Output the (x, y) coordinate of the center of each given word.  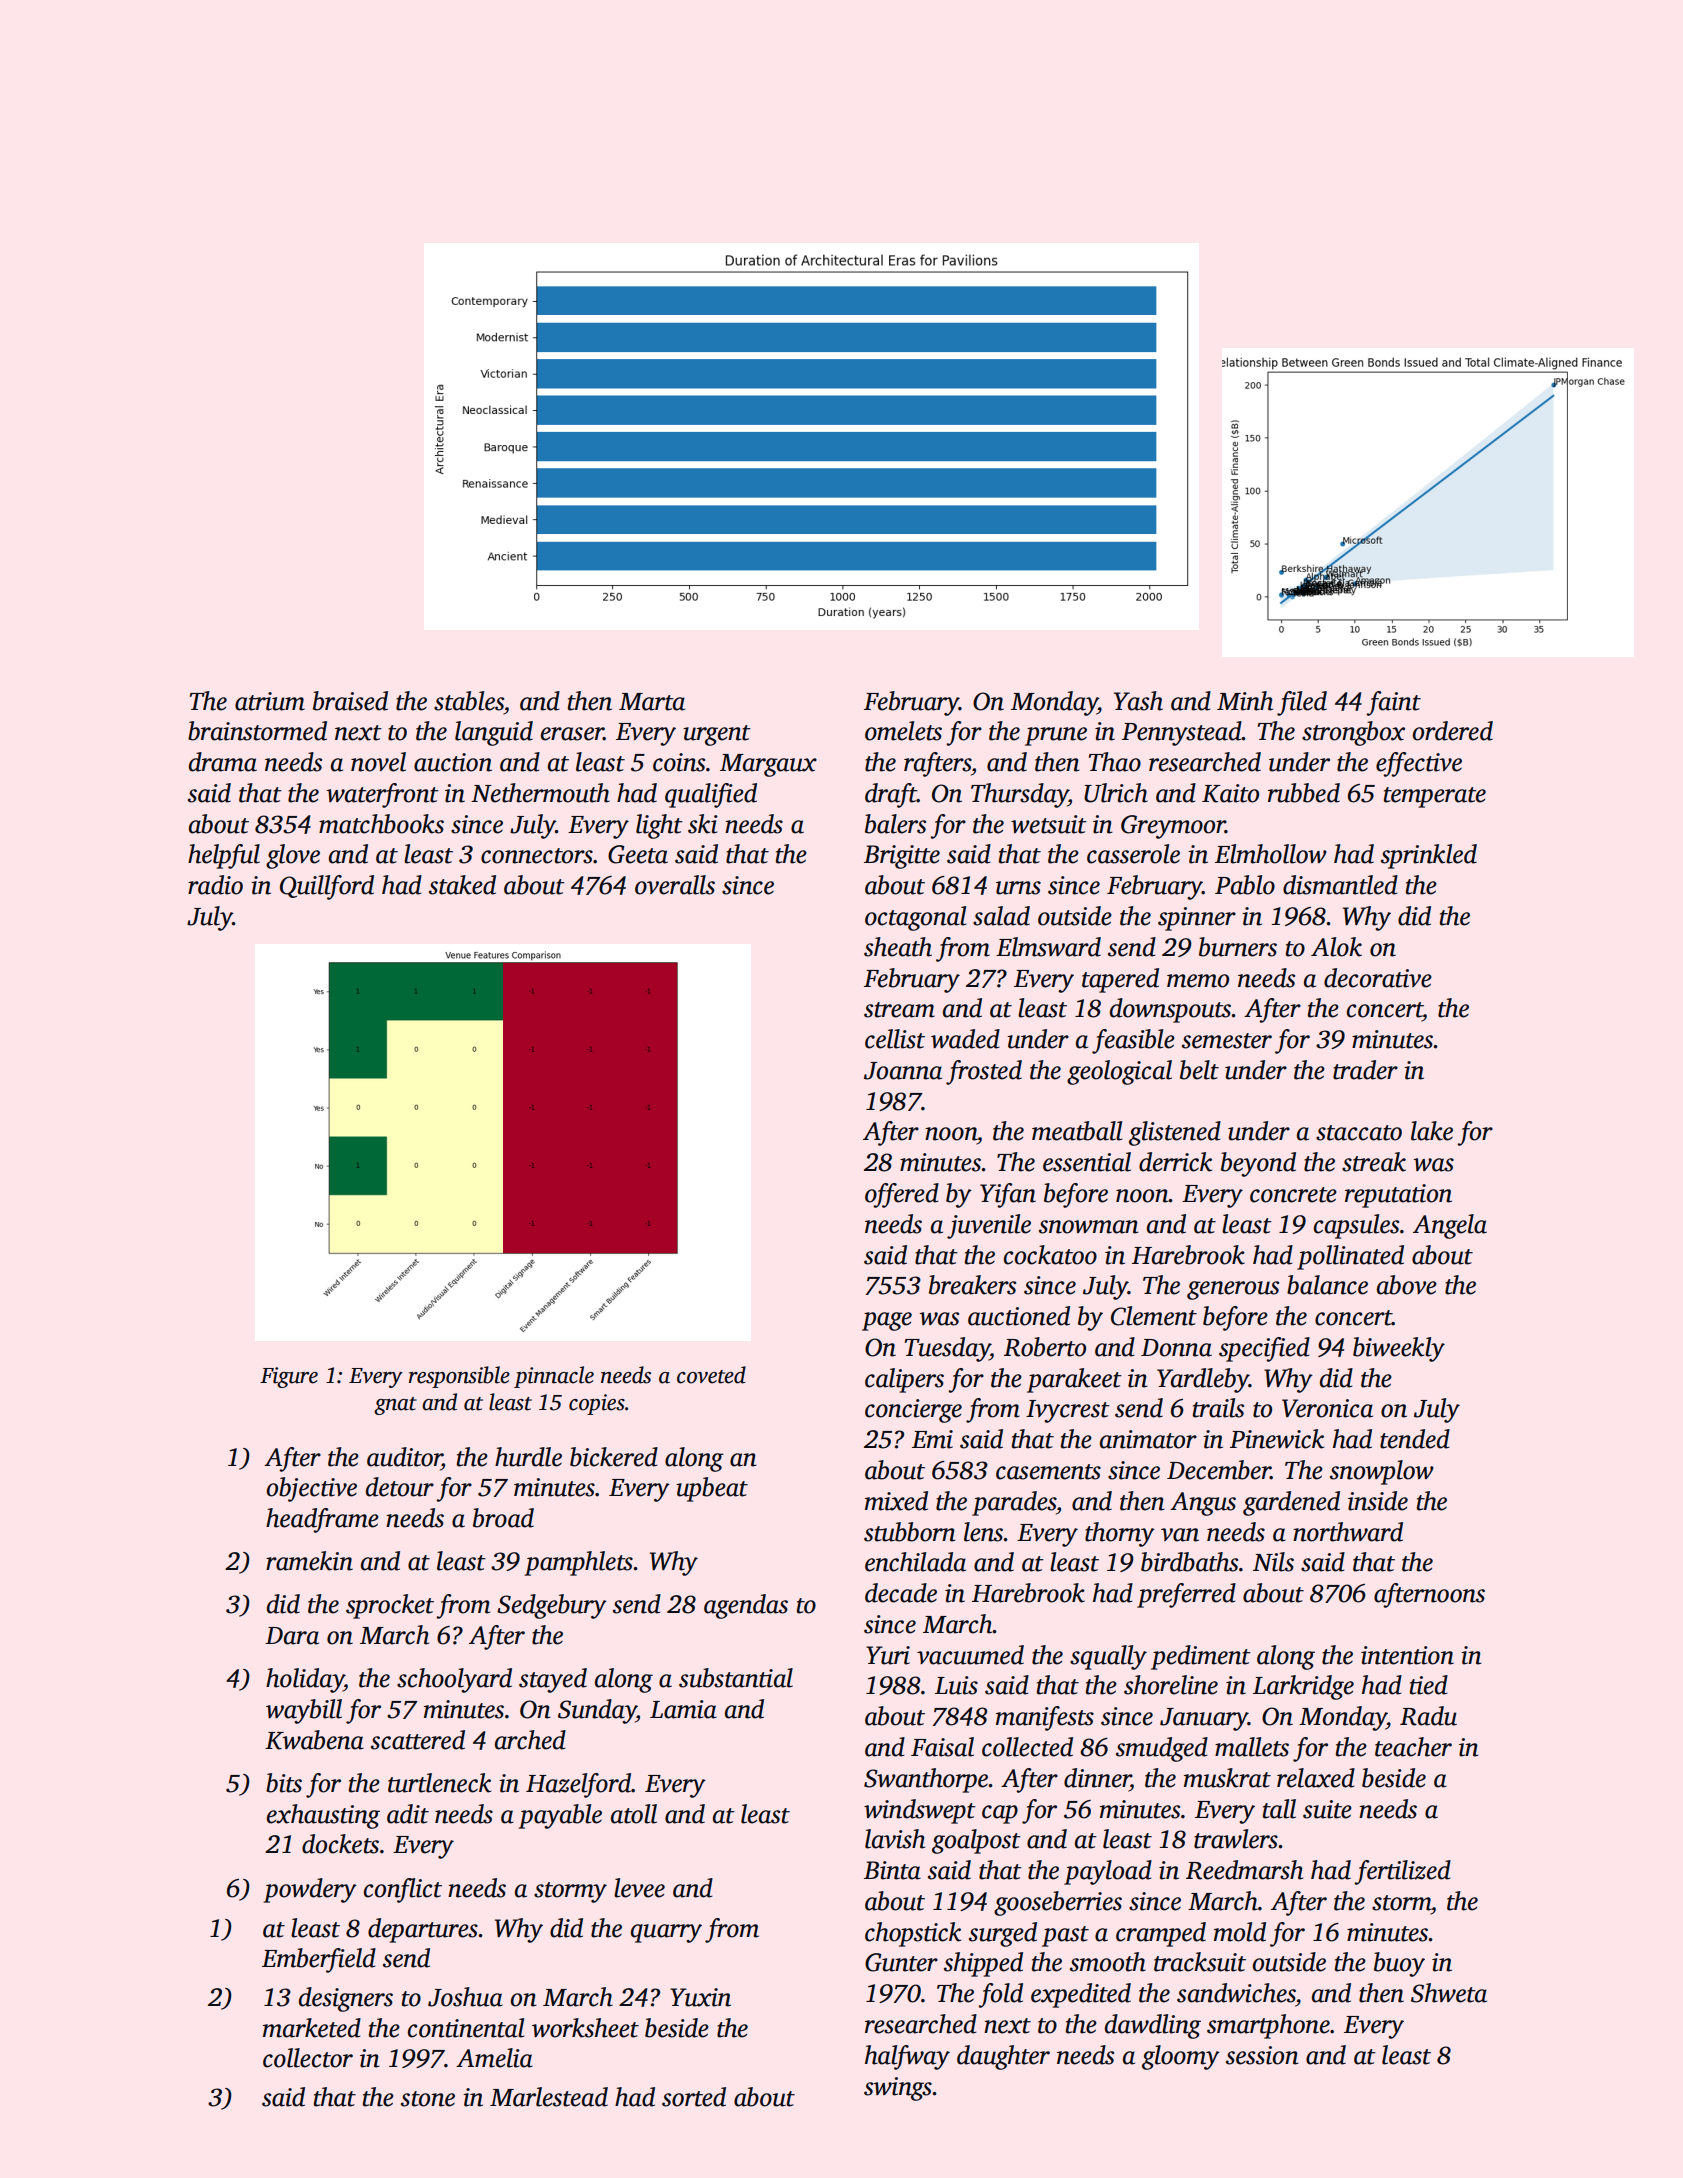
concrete (1293, 1195)
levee (639, 1888)
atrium (270, 701)
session (1262, 2055)
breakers (972, 1285)
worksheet (585, 2028)
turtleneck (439, 1783)
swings (898, 2089)
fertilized (1402, 1872)
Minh (1245, 701)
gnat (395, 1406)
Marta (652, 702)
